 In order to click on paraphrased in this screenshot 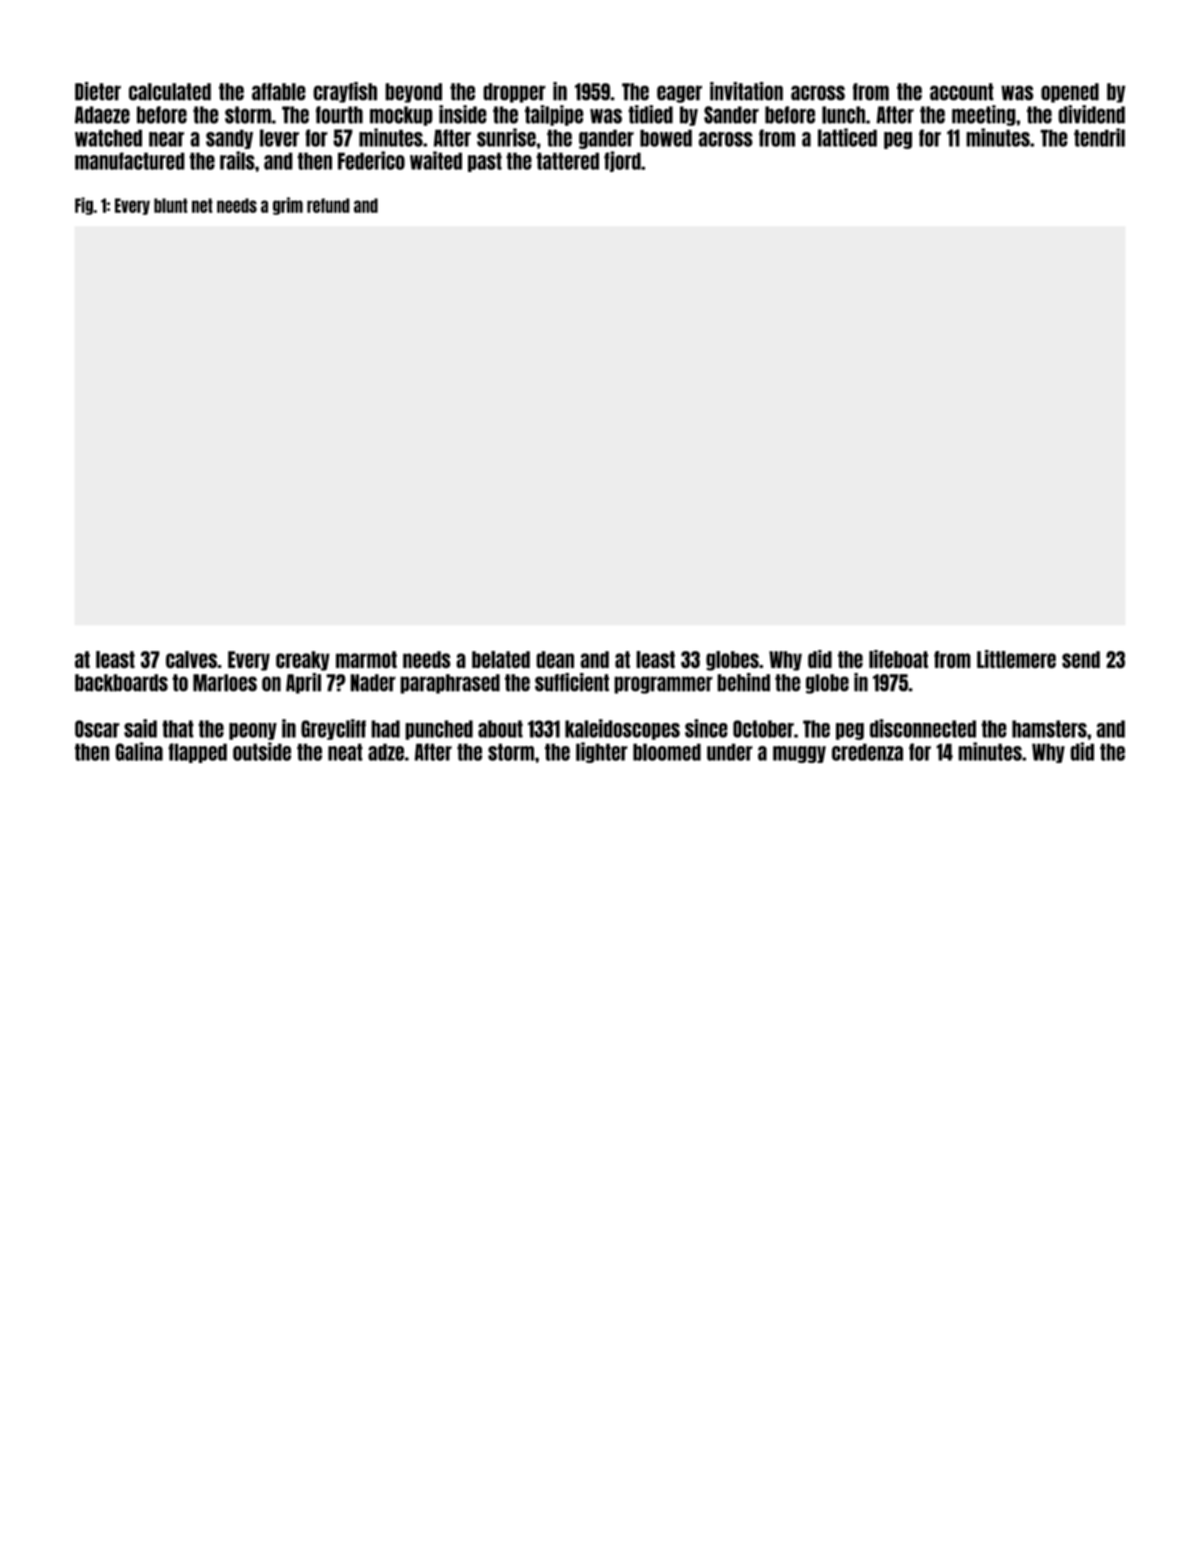, I will do `click(450, 684)`.
